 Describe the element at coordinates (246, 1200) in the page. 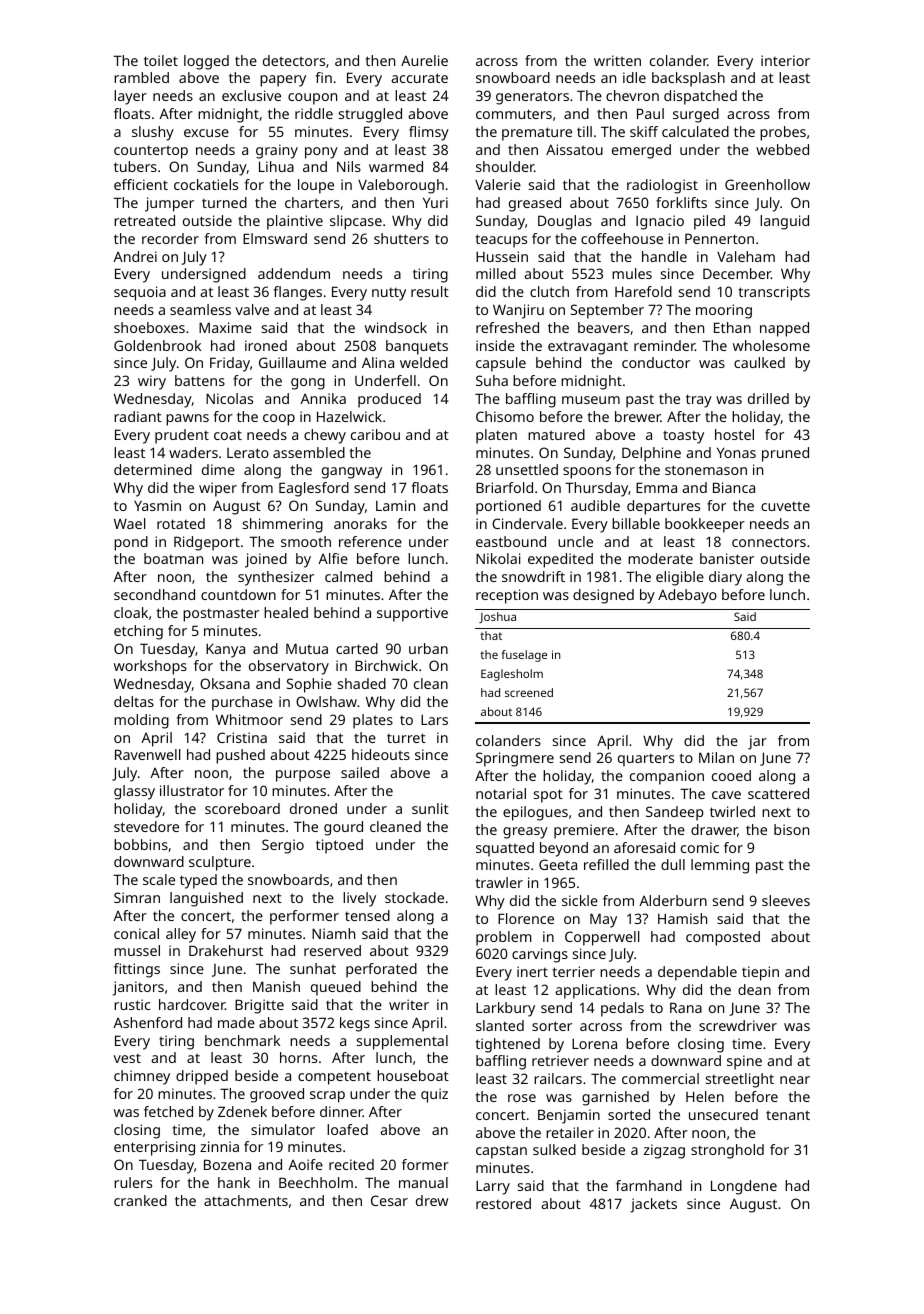

I see `attachments` at that location.
